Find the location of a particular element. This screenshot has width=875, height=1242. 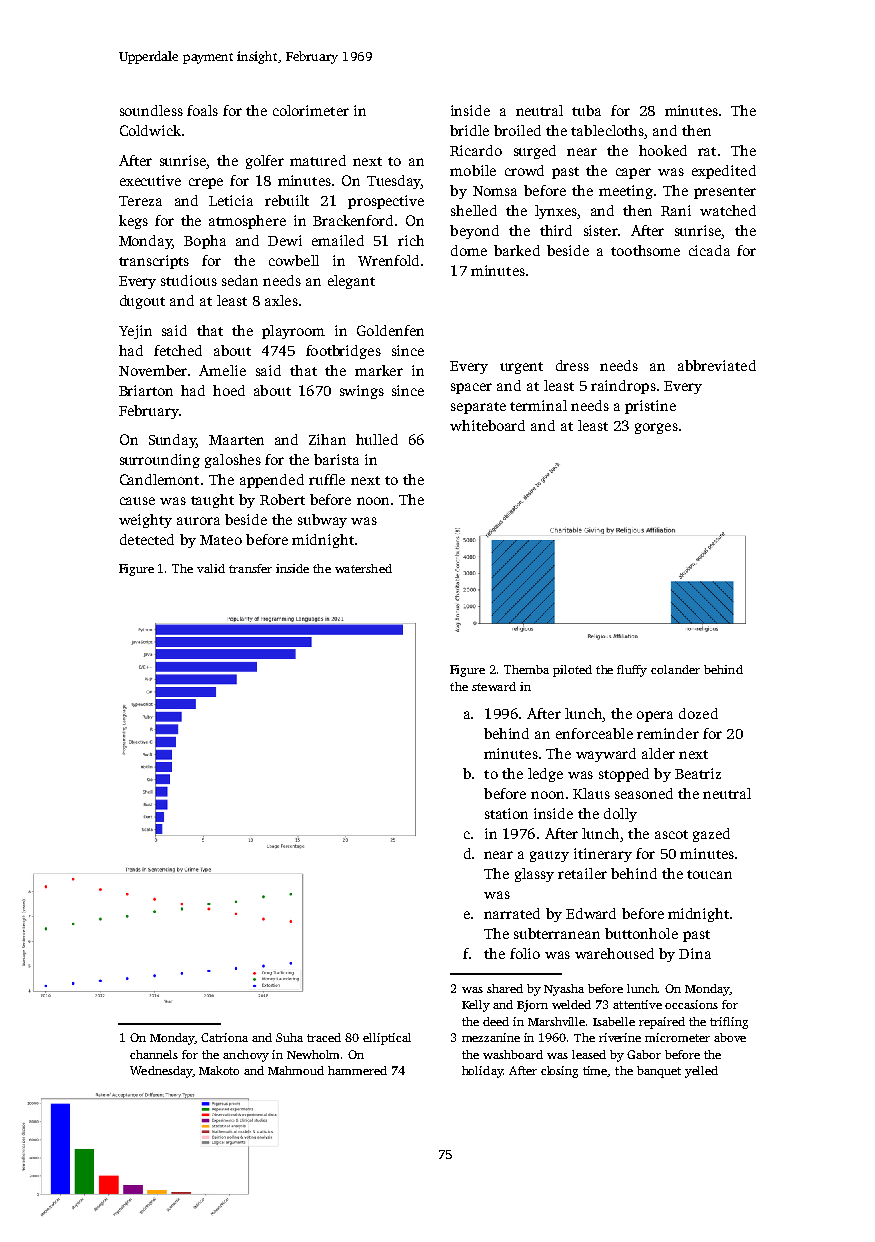

fetched is located at coordinates (178, 350).
